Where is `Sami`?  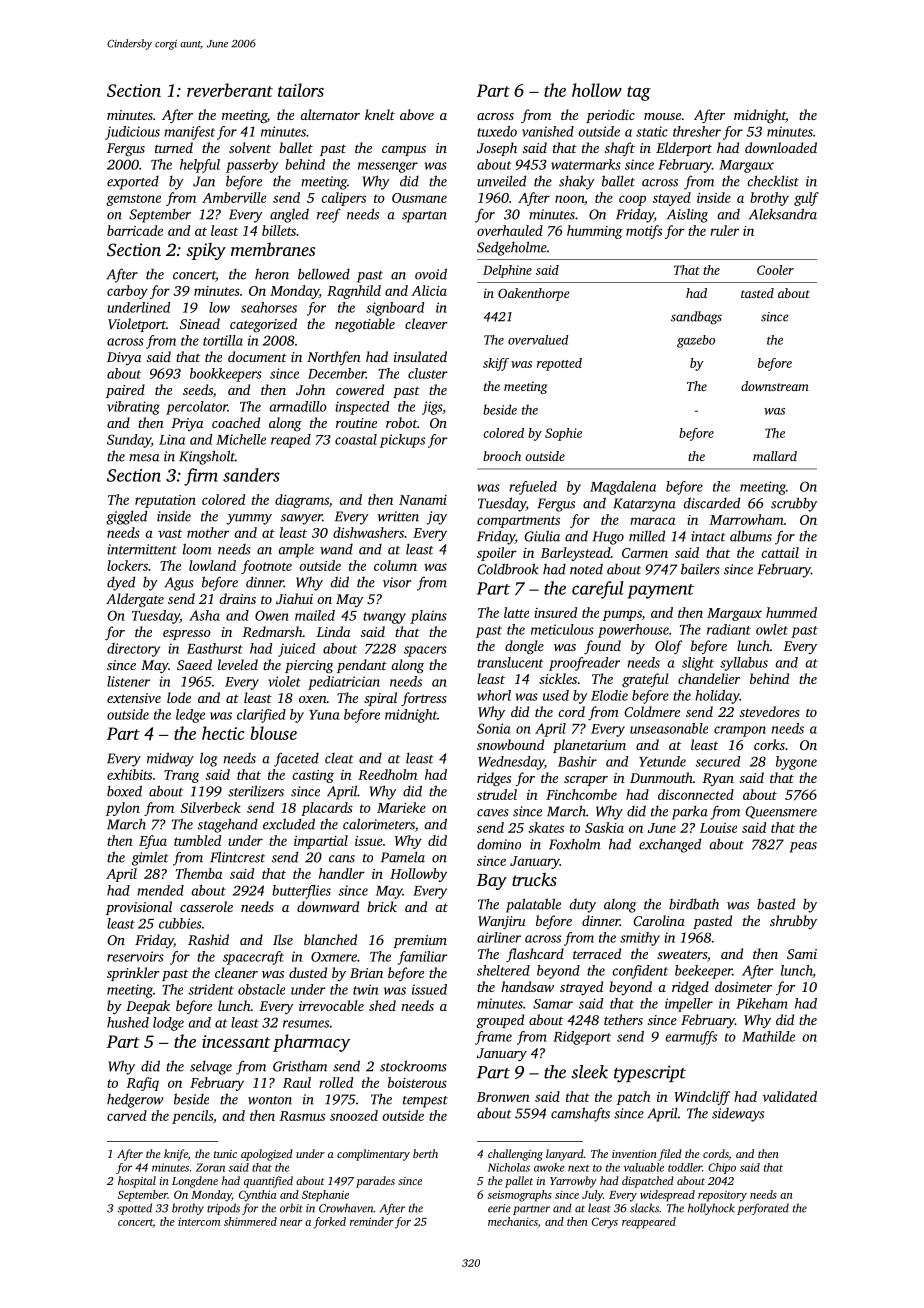 Sami is located at coordinates (802, 954).
